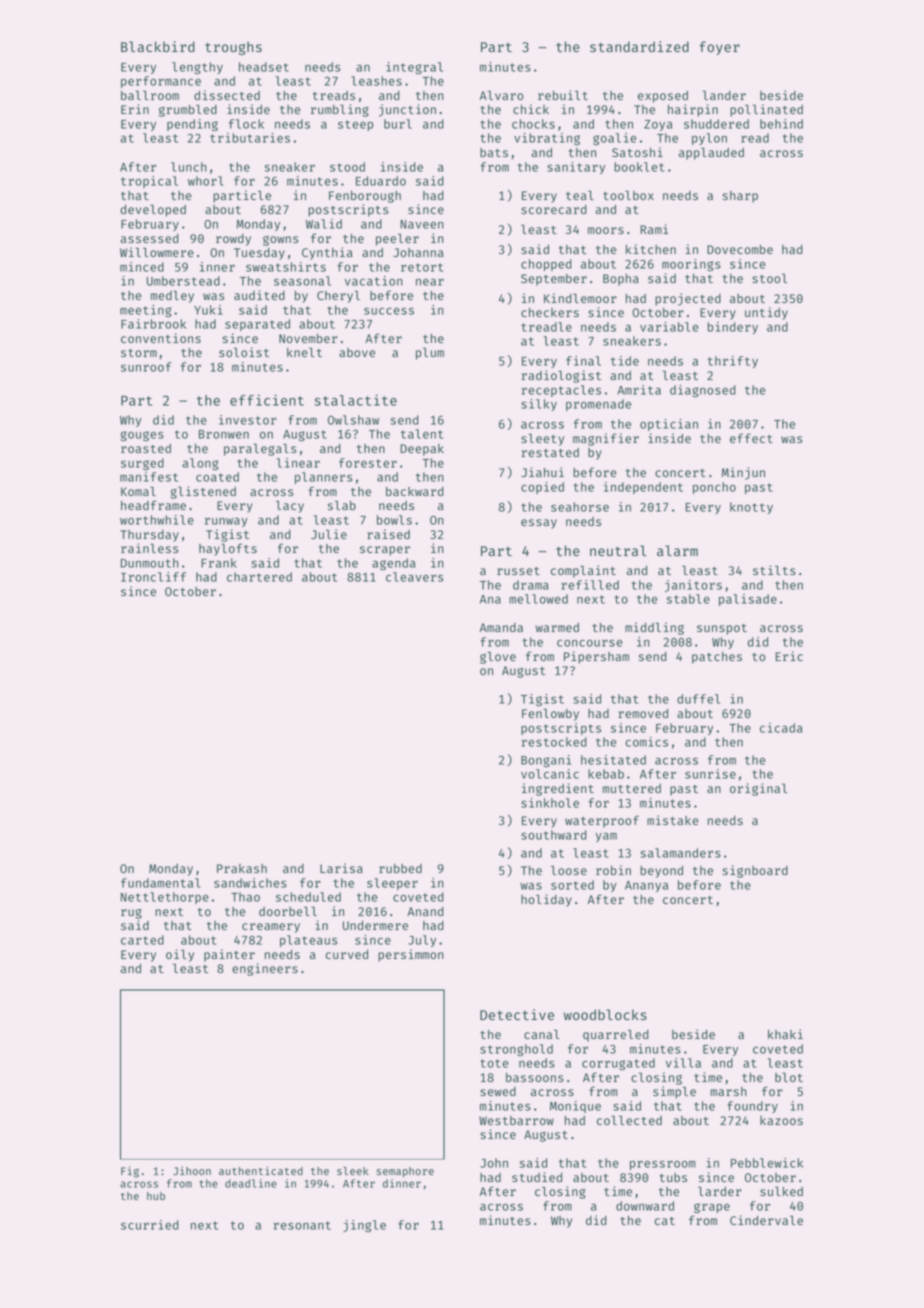 Image resolution: width=924 pixels, height=1308 pixels. What do you see at coordinates (414, 68) in the document?
I see `integral` at bounding box center [414, 68].
